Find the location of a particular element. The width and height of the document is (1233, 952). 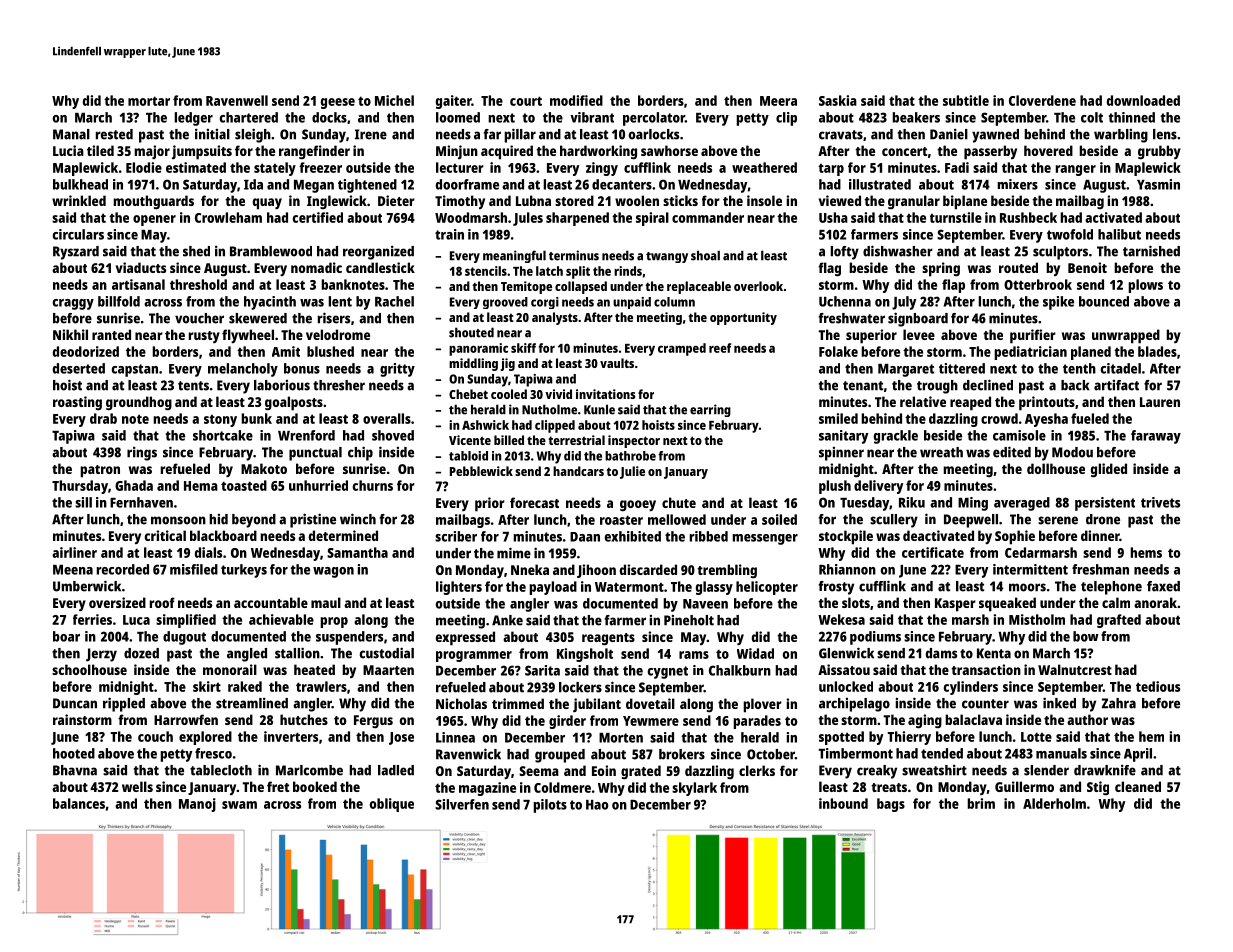

swam is located at coordinates (239, 805).
